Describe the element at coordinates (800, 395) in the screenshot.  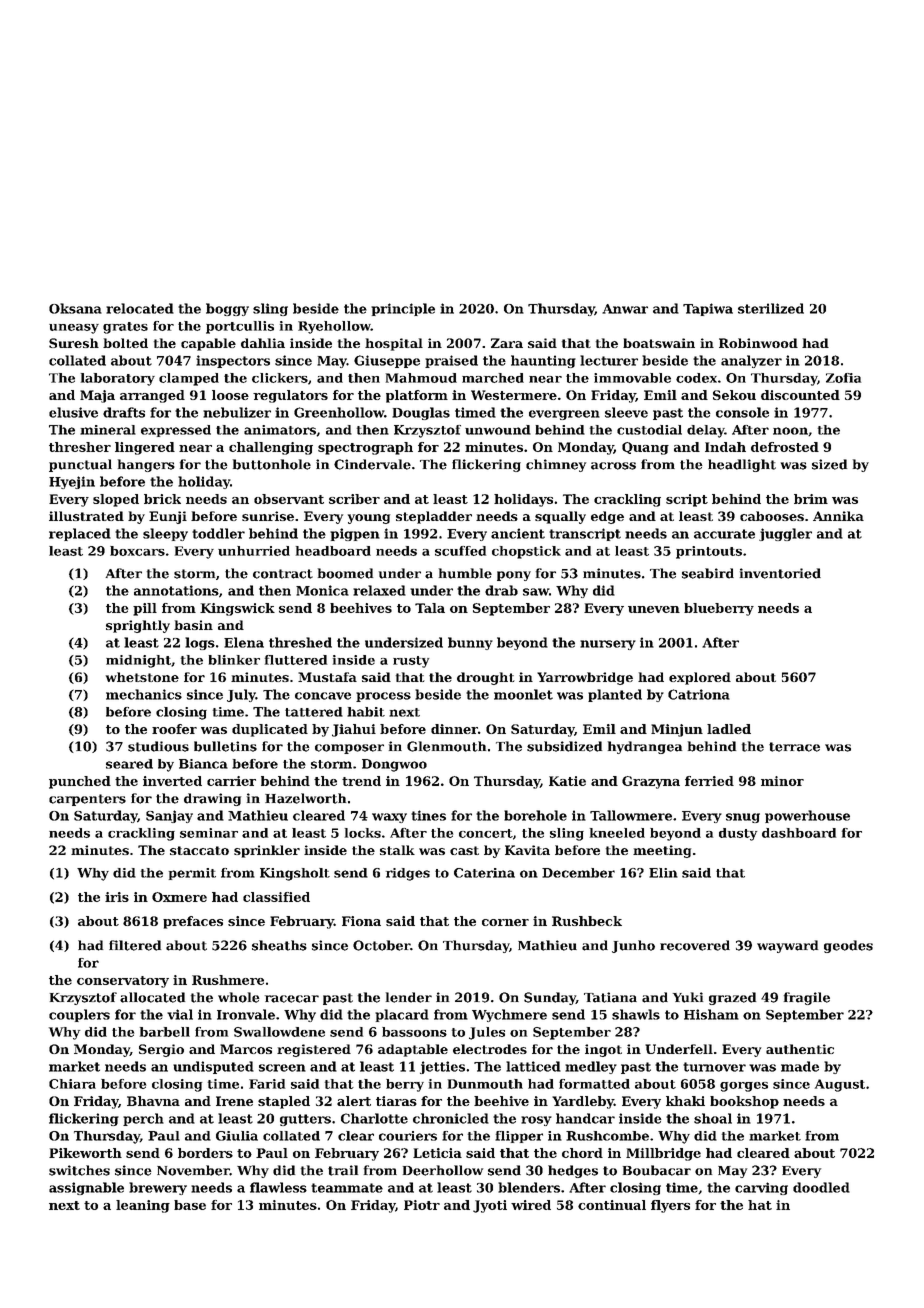
I see `discounted` at that location.
